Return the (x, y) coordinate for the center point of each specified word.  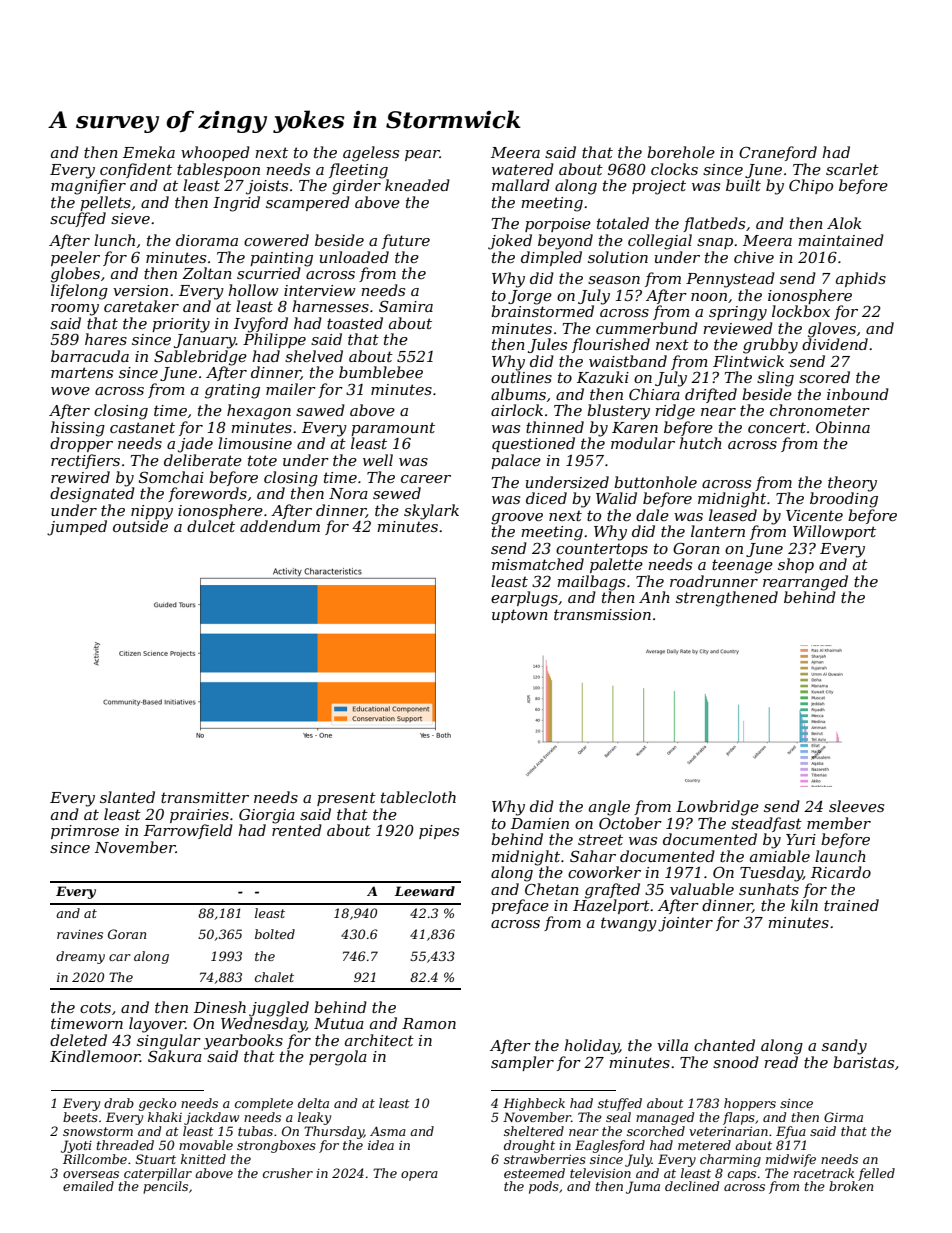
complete (264, 1104)
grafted (612, 891)
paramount (393, 429)
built (743, 185)
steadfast (766, 824)
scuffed (78, 219)
